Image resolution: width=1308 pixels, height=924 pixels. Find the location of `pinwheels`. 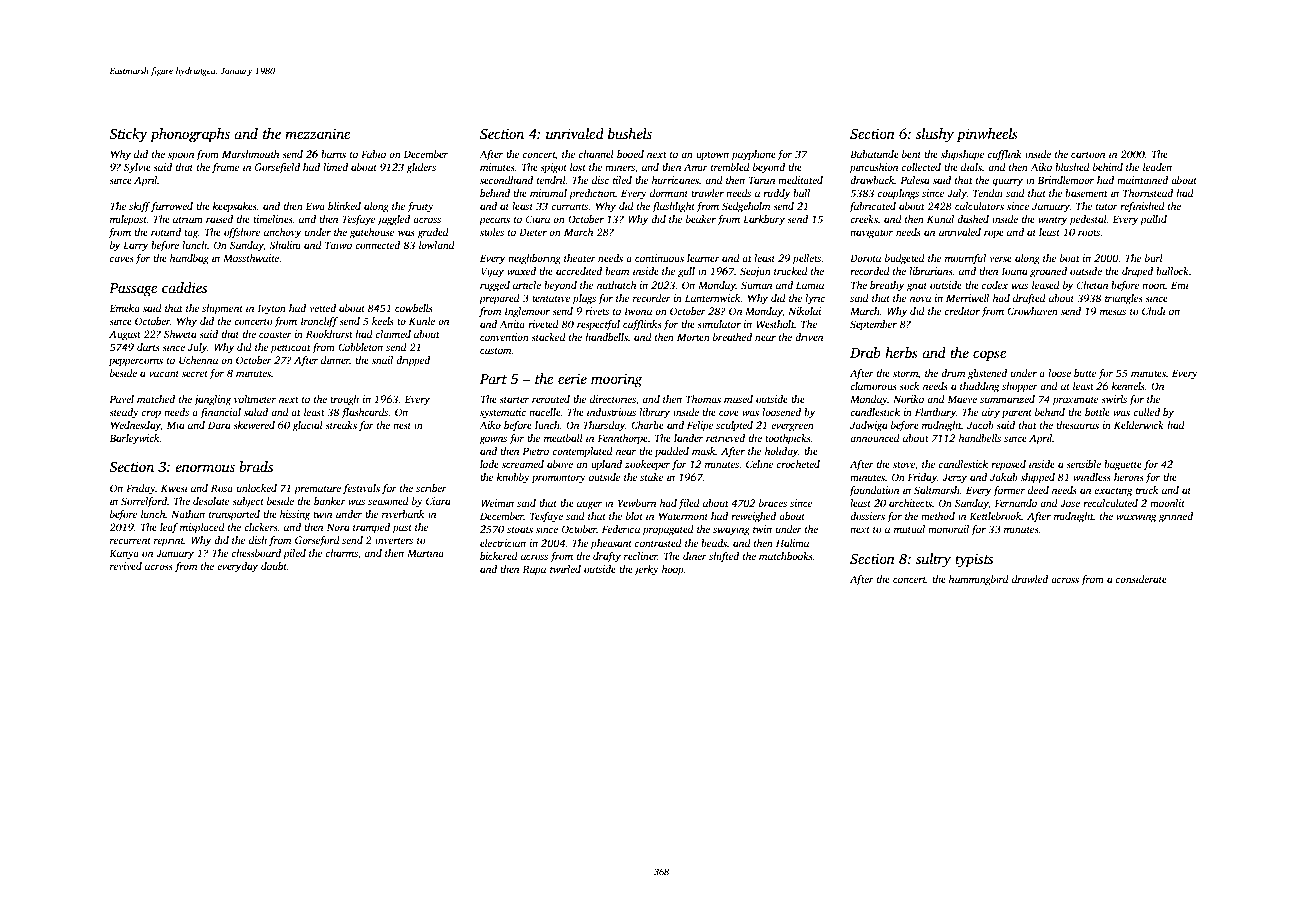

pinwheels is located at coordinates (987, 135).
